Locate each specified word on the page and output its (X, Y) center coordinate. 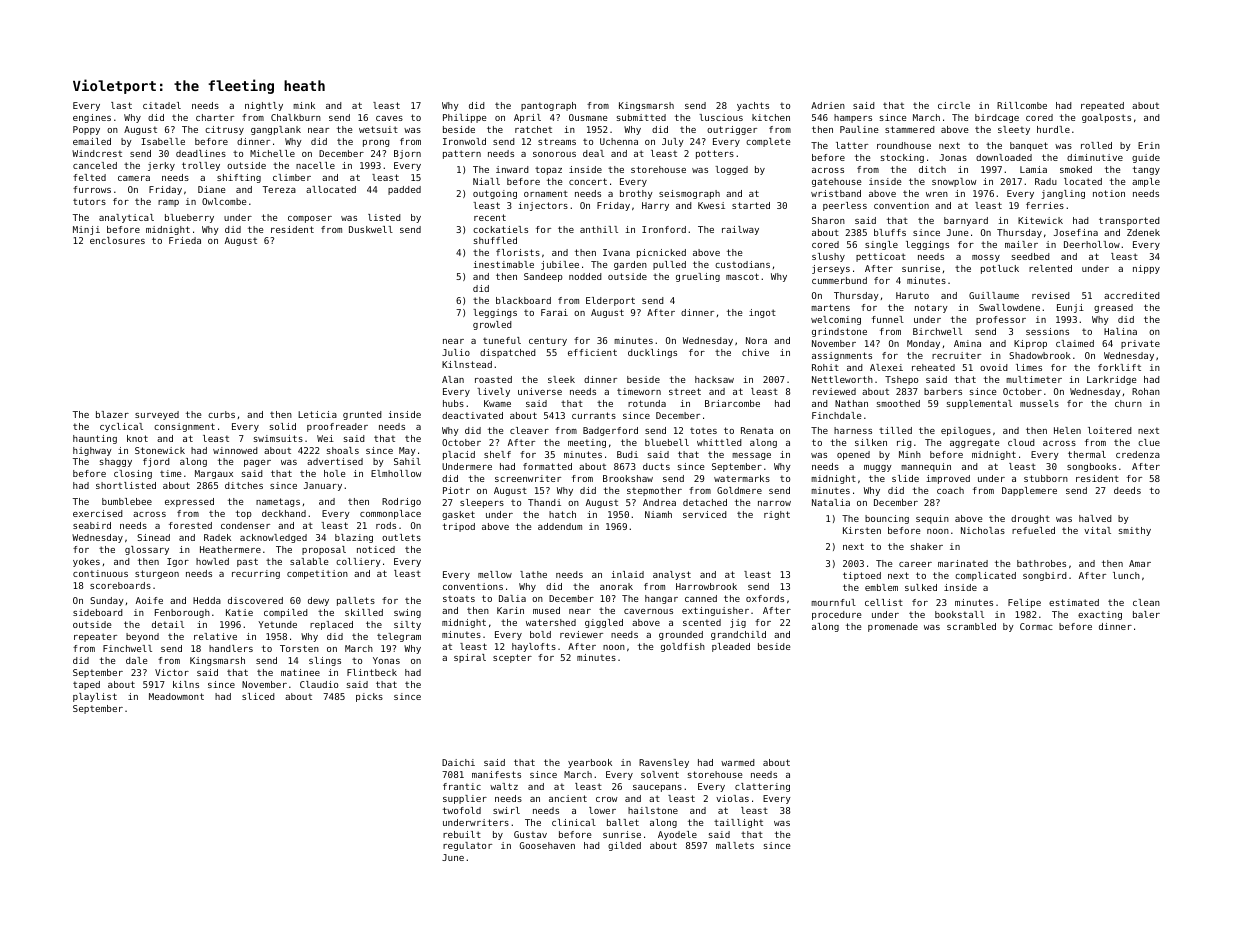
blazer (112, 414)
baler (1146, 614)
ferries (1045, 205)
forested (190, 525)
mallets (735, 845)
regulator (467, 846)
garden (630, 265)
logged (731, 170)
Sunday (107, 601)
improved (948, 479)
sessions (1047, 331)
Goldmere (739, 490)
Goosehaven (547, 845)
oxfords (765, 598)
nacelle (315, 165)
